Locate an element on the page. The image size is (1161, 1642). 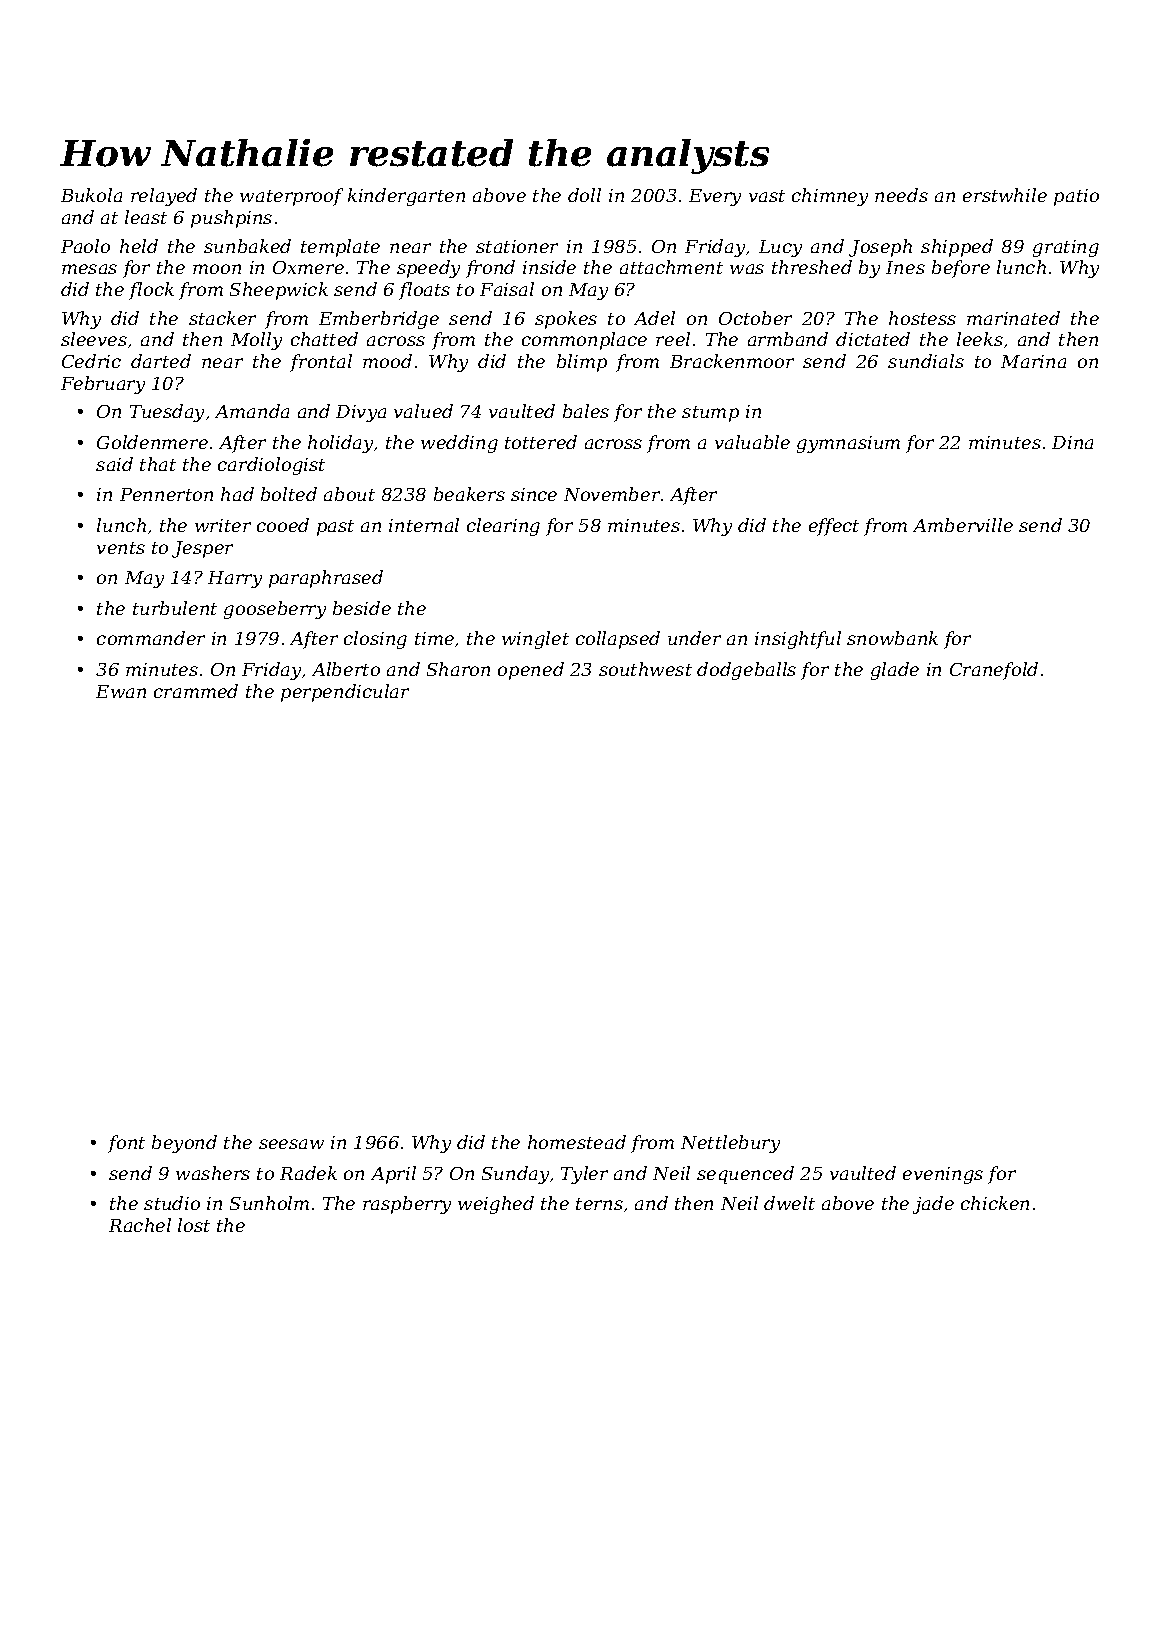
Oxmere is located at coordinates (308, 267).
